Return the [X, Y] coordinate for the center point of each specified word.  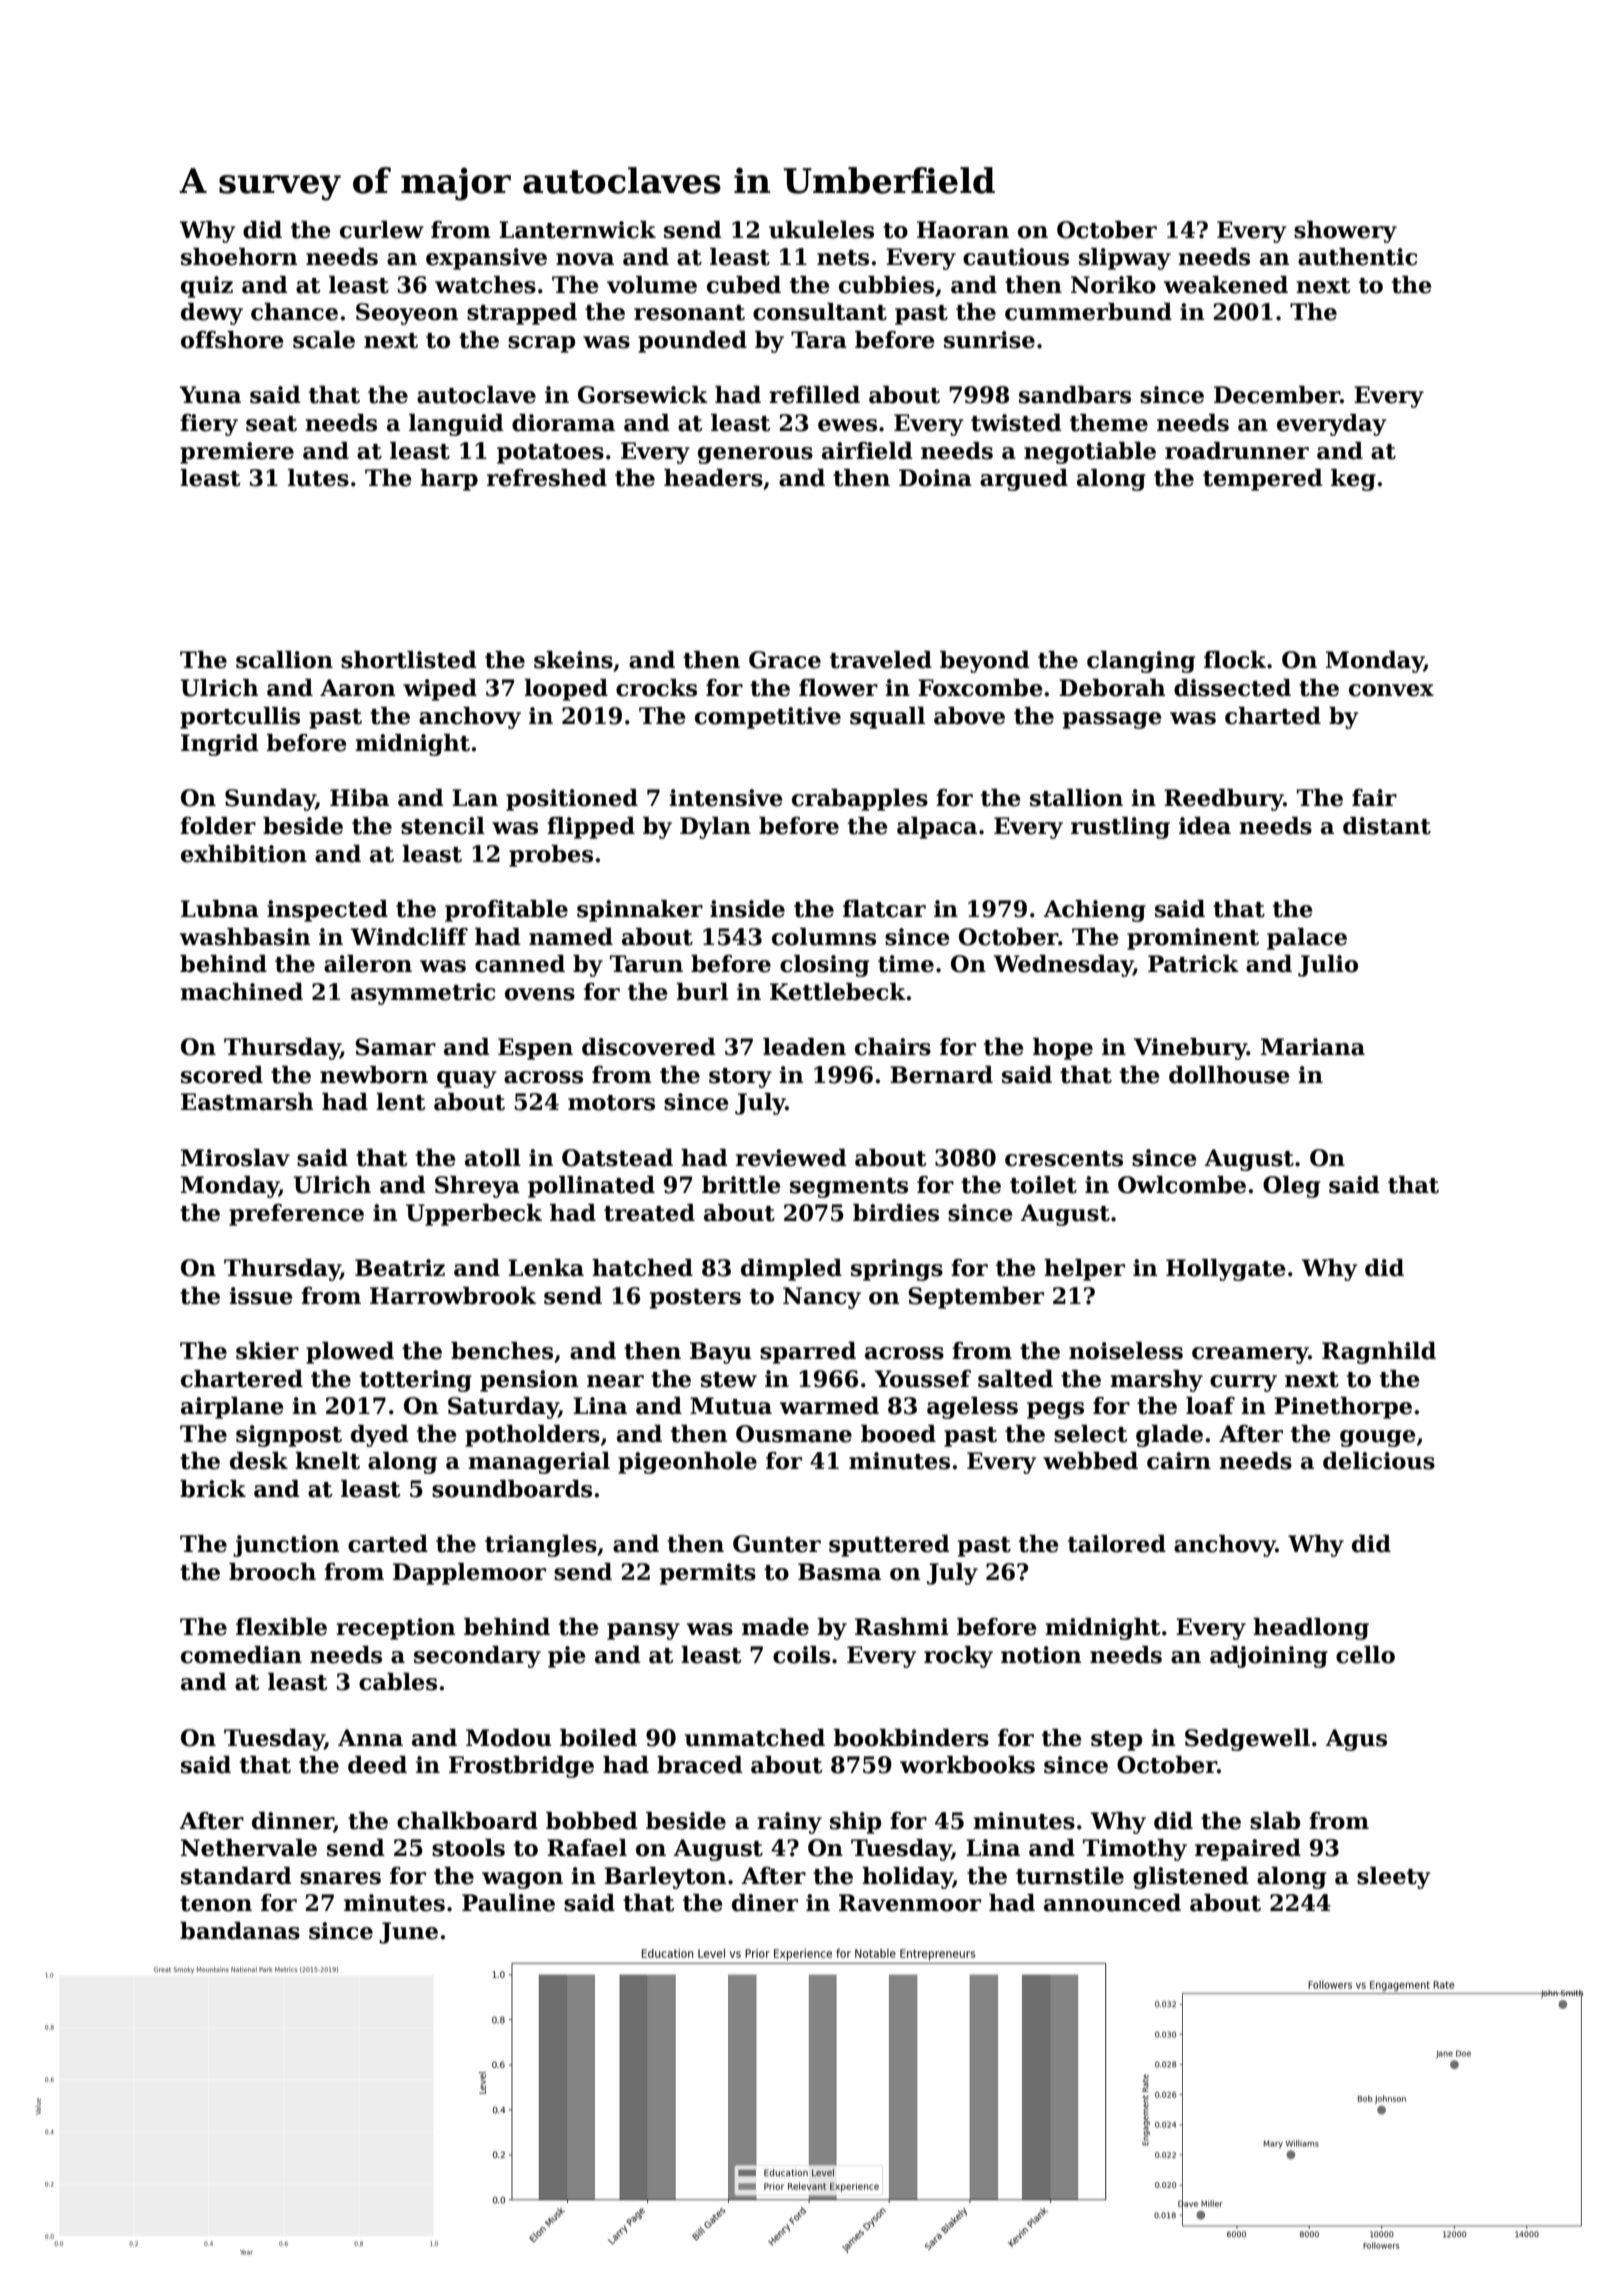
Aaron [357, 688]
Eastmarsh [247, 1102]
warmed [829, 1406]
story [740, 1078]
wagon [522, 1880]
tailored [1117, 1544]
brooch [272, 1572]
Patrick [1193, 964]
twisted [1016, 423]
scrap [541, 344]
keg [1353, 480]
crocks [656, 688]
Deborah [1112, 688]
